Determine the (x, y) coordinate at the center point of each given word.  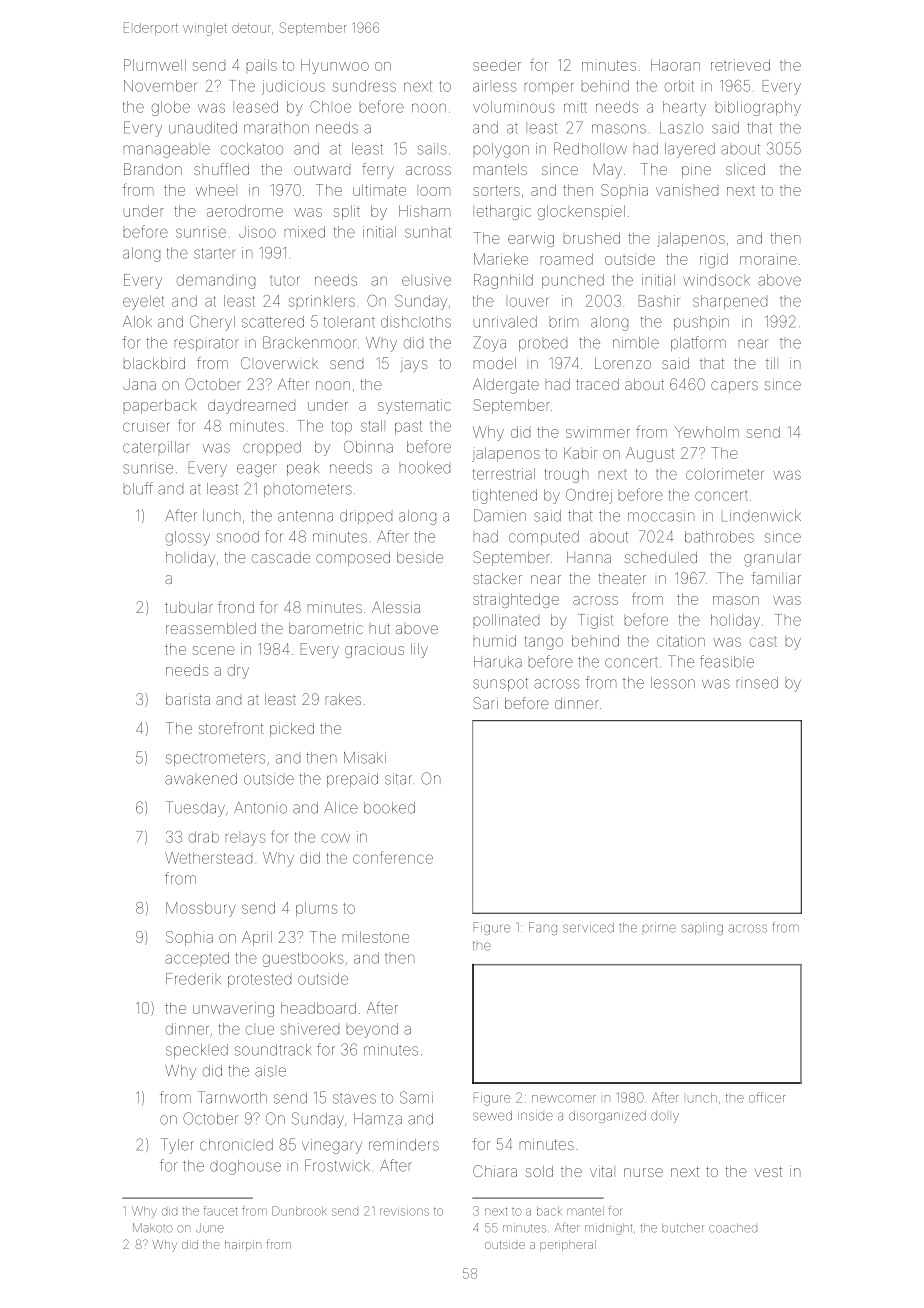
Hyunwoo (335, 66)
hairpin (243, 1245)
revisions (404, 1211)
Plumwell (155, 65)
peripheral (568, 1245)
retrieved (740, 65)
